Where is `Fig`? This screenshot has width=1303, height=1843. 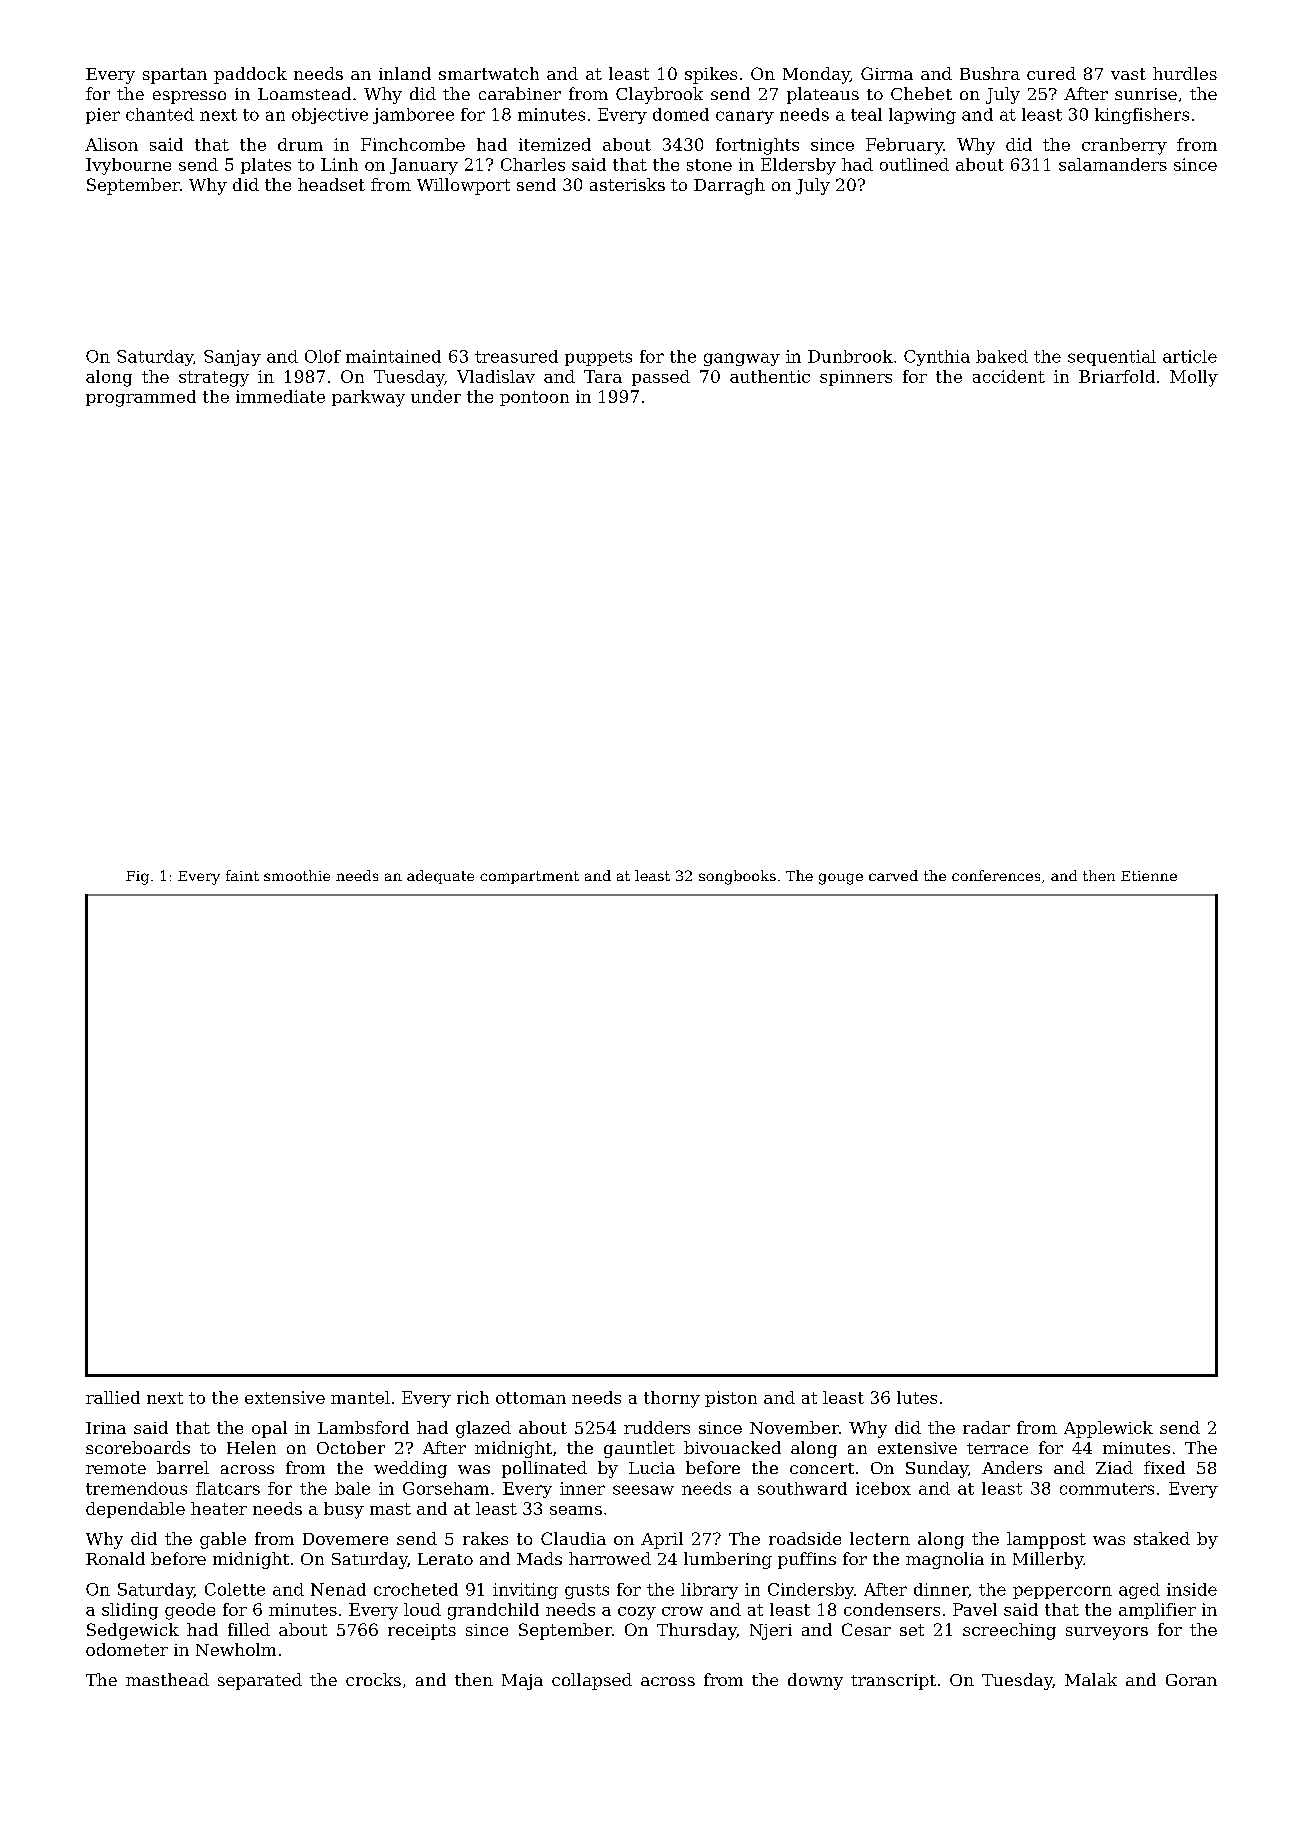
Fig is located at coordinates (137, 878).
